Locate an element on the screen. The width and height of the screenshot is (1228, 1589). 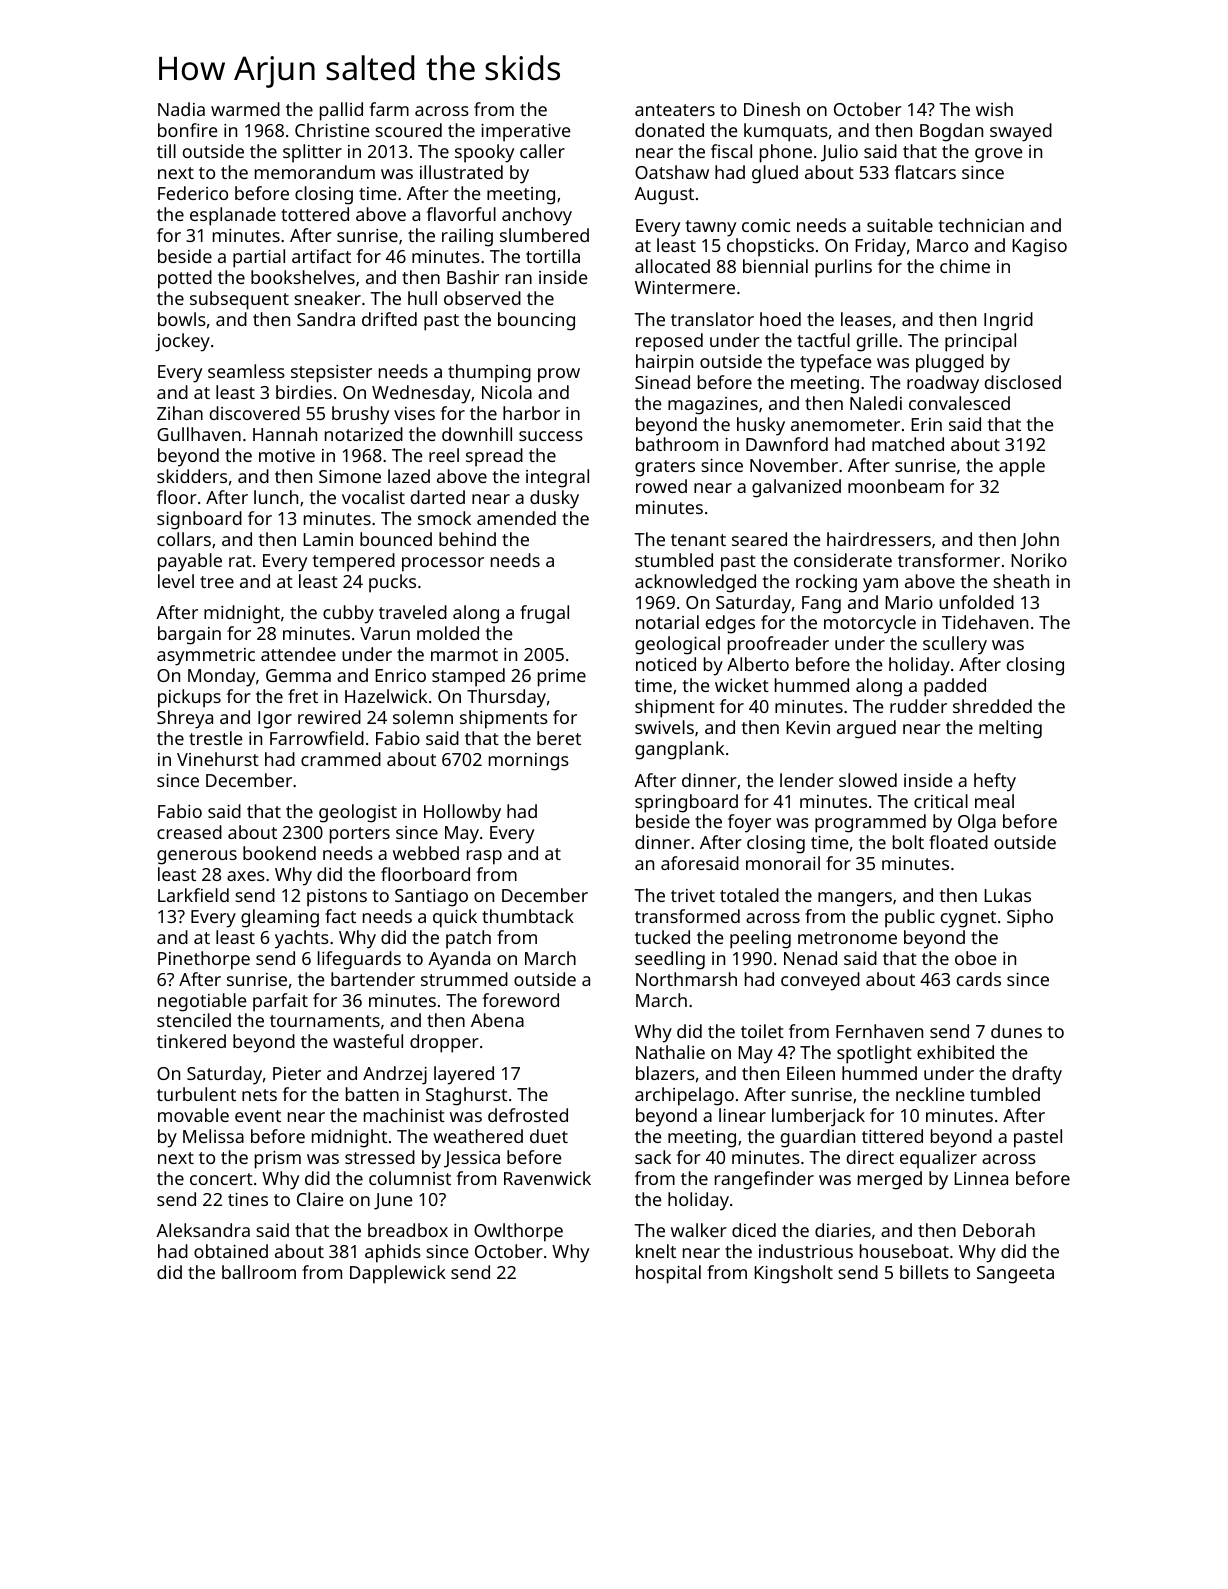
Melissa is located at coordinates (213, 1136).
